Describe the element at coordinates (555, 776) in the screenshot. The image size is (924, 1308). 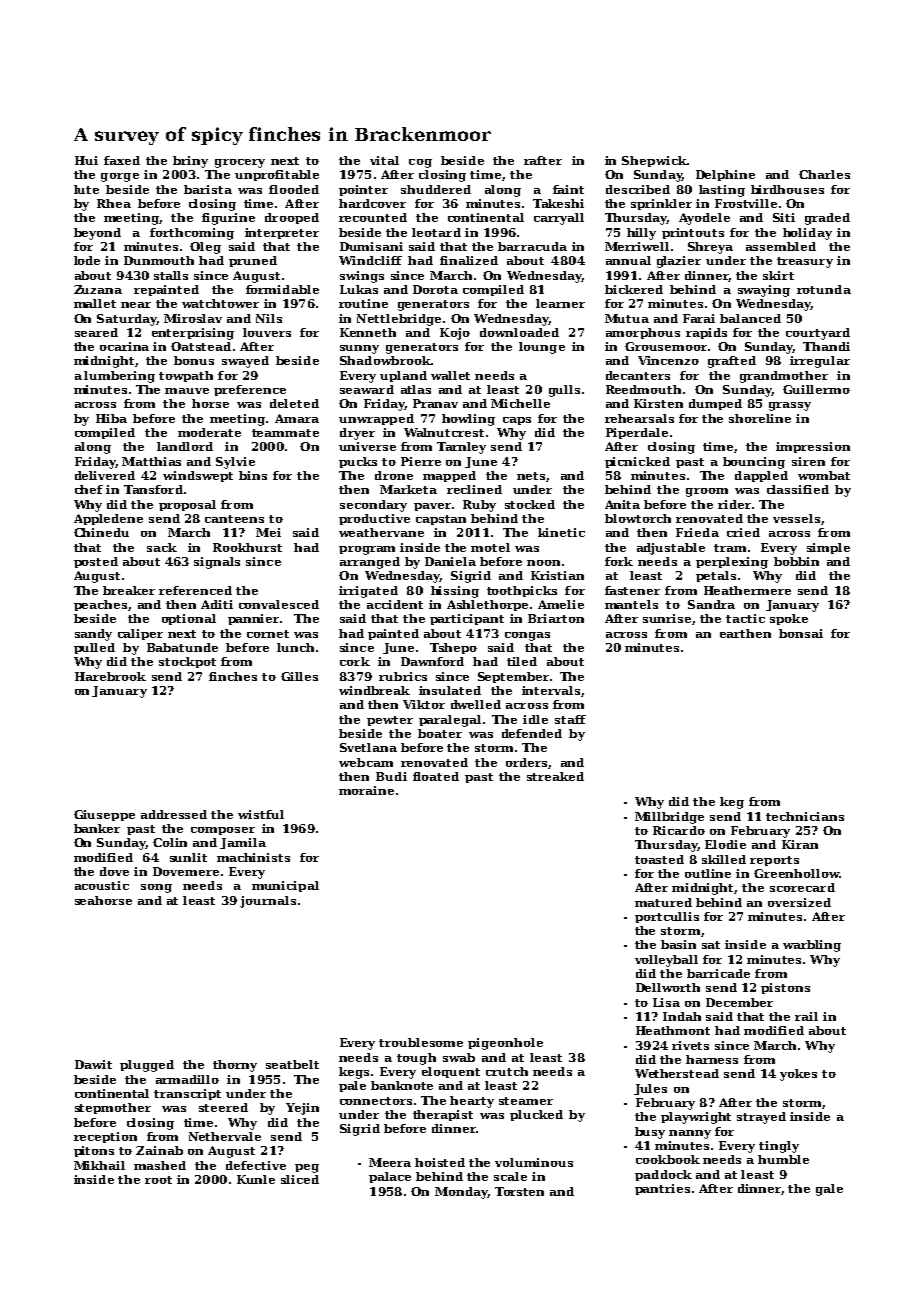
I see `streaked` at that location.
